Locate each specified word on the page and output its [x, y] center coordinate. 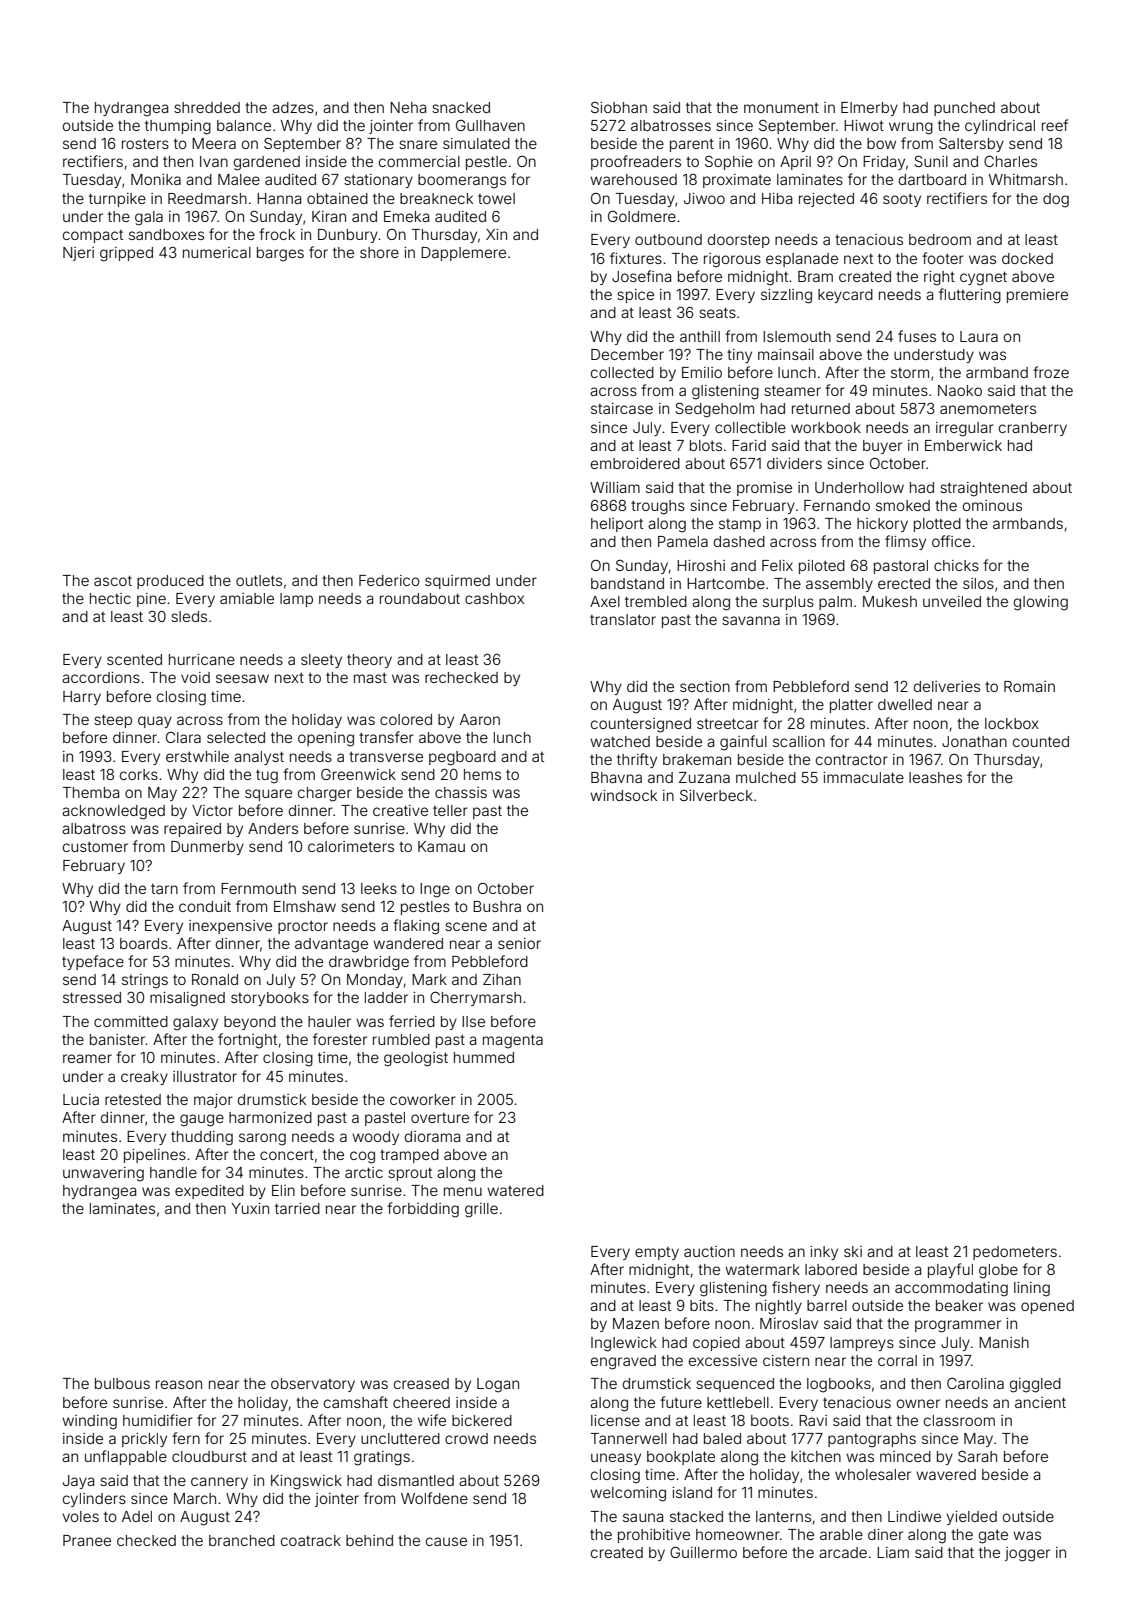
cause [446, 1541]
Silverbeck [716, 795]
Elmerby [869, 109]
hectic [110, 598]
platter [851, 706]
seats [717, 312]
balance [244, 125]
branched [242, 1540]
